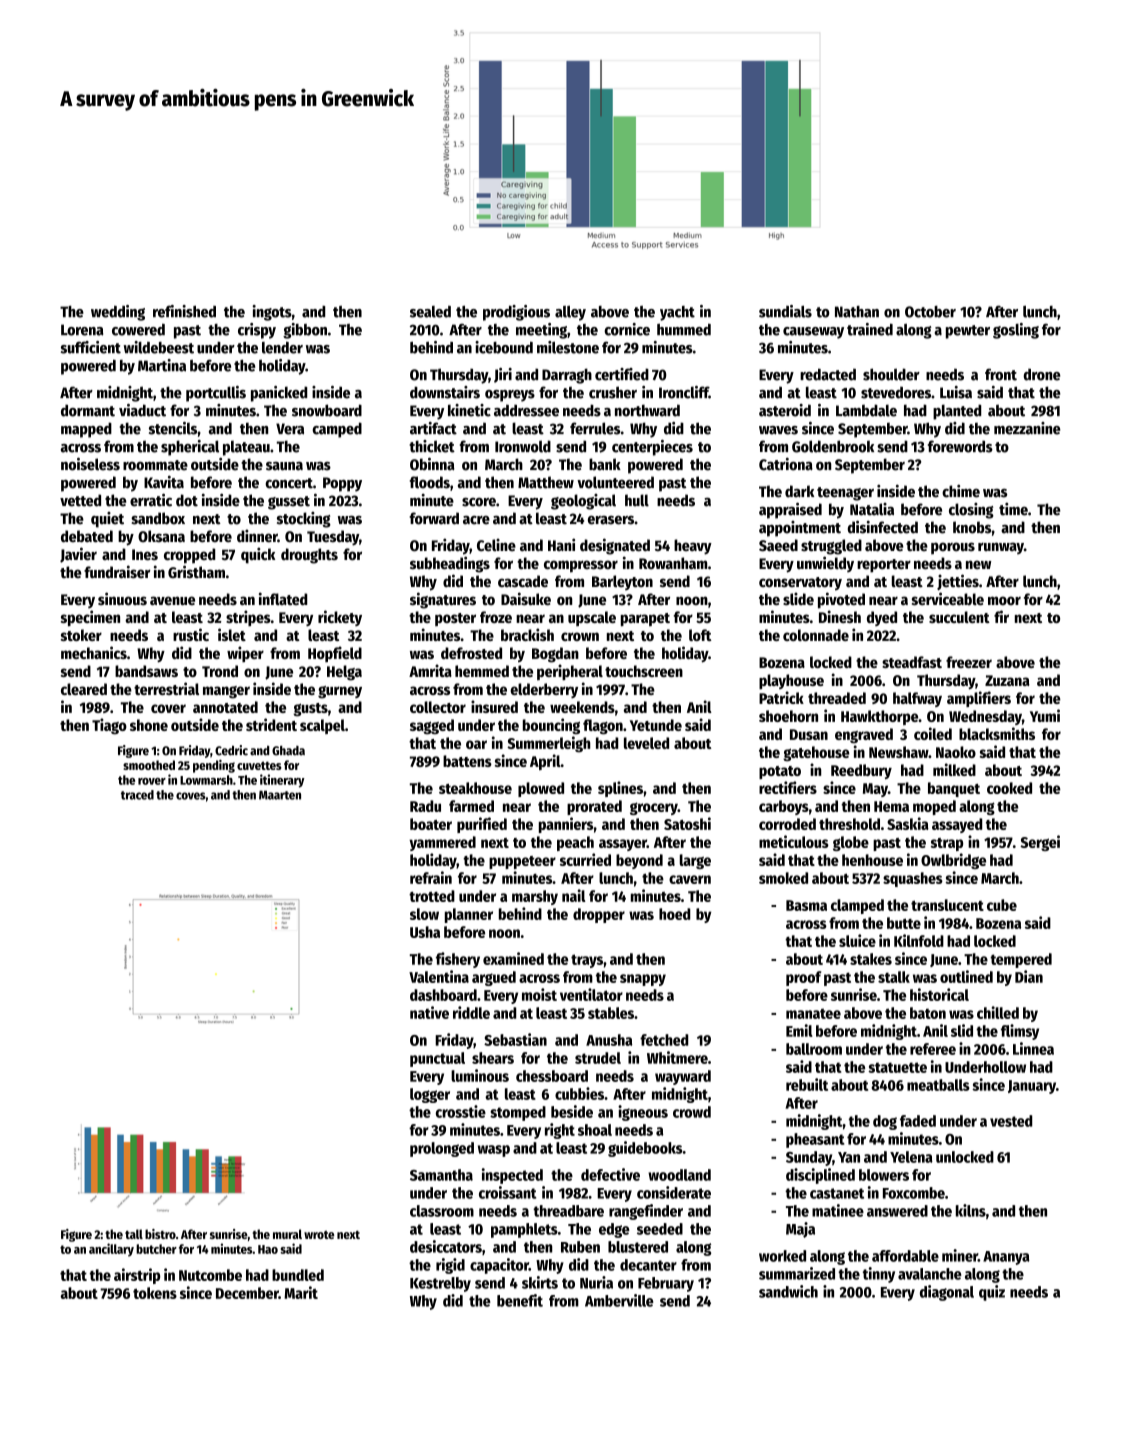 This document has width=1121, height=1451. I want to click on hoed, so click(674, 914).
